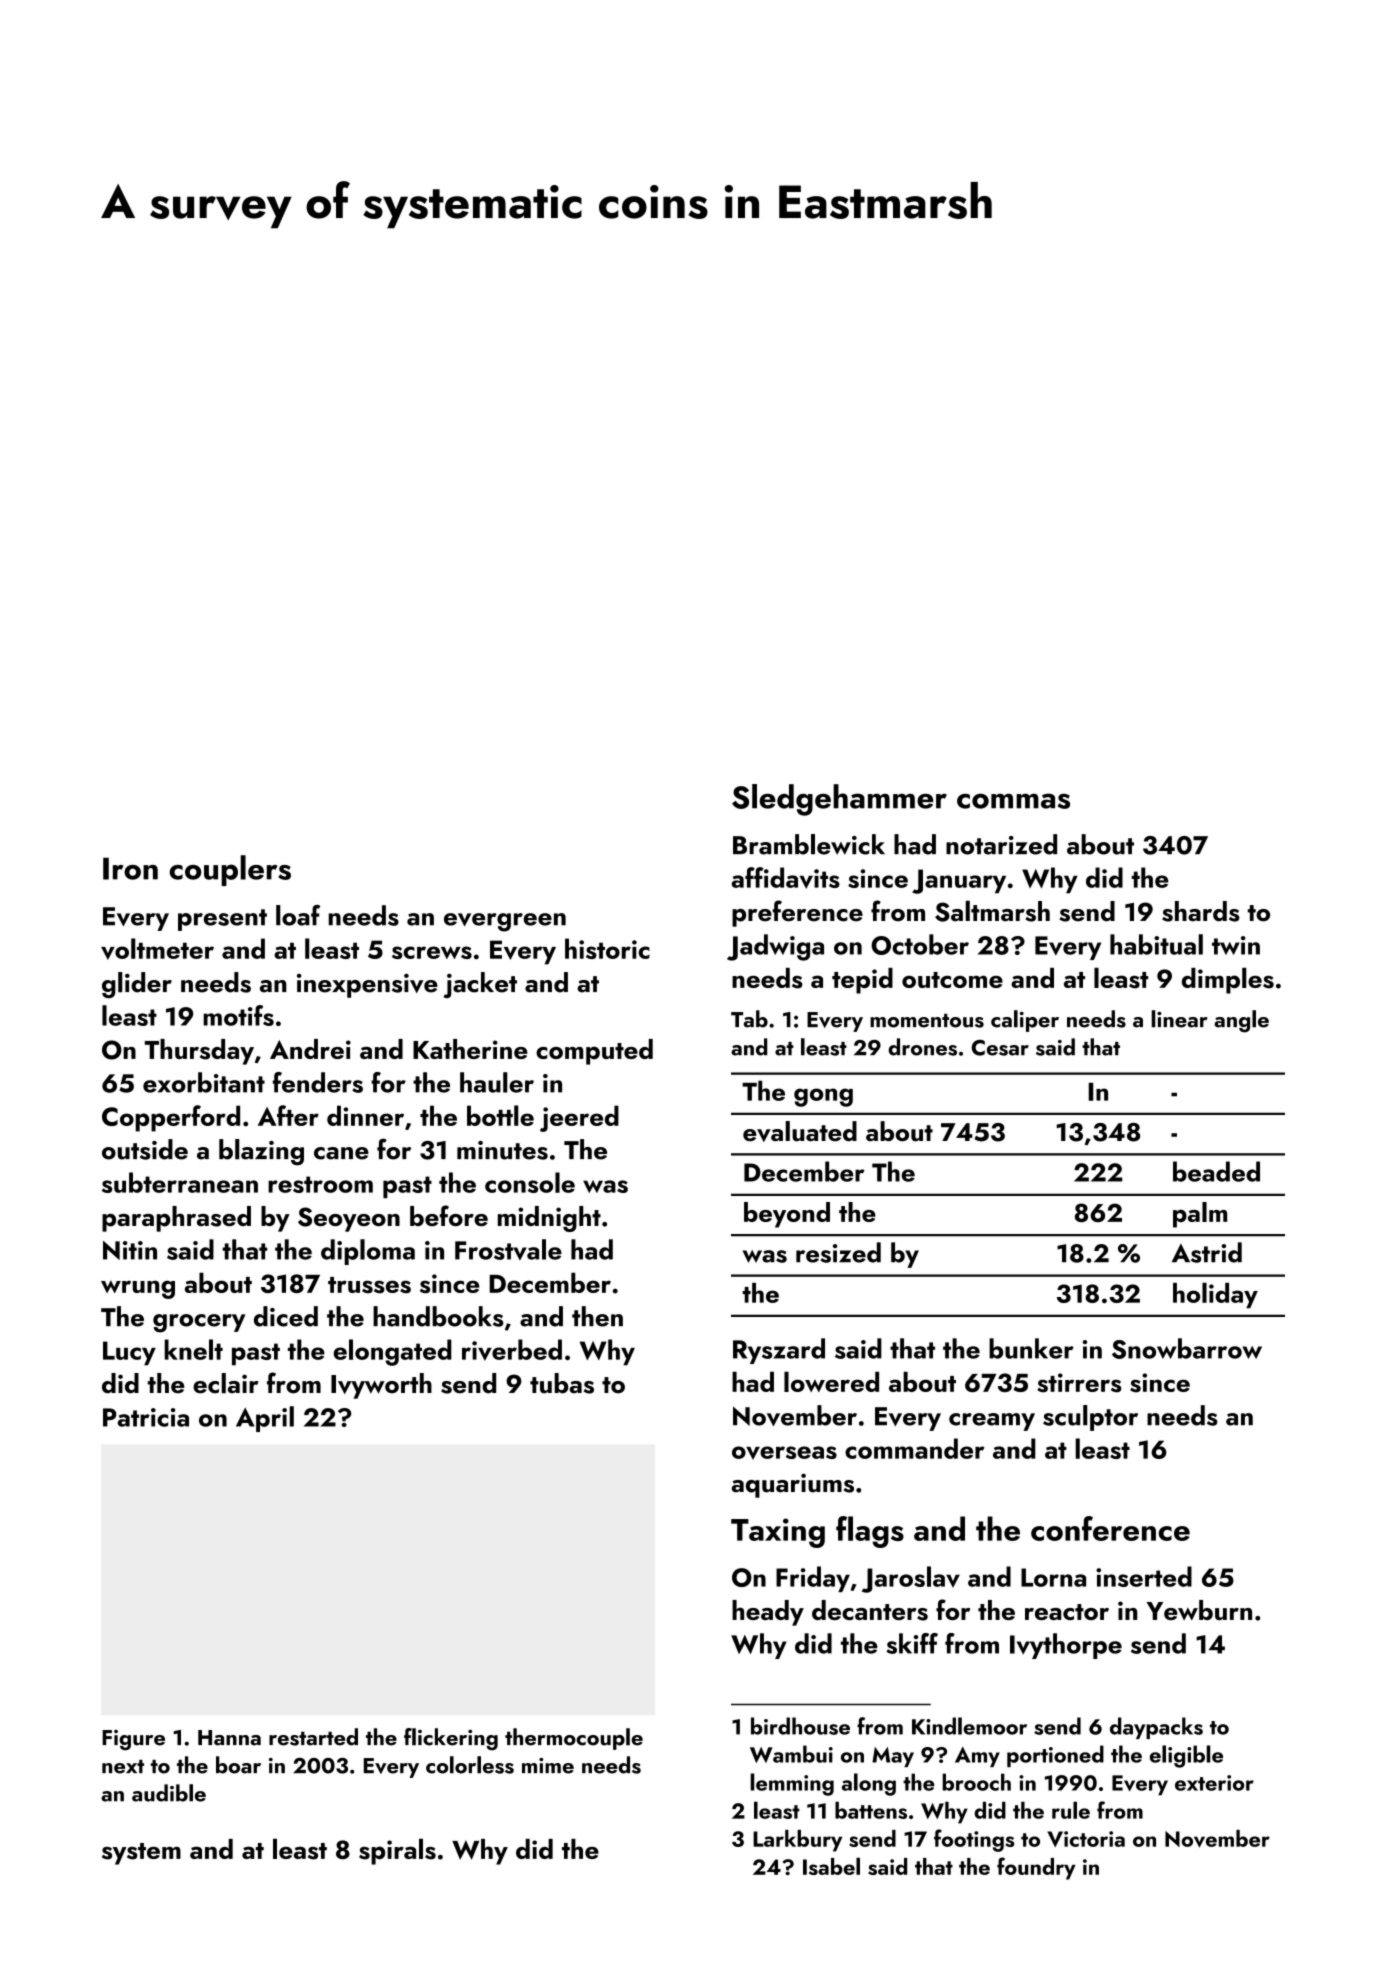 This page has height=1969, width=1386. I want to click on commas, so click(1013, 801).
